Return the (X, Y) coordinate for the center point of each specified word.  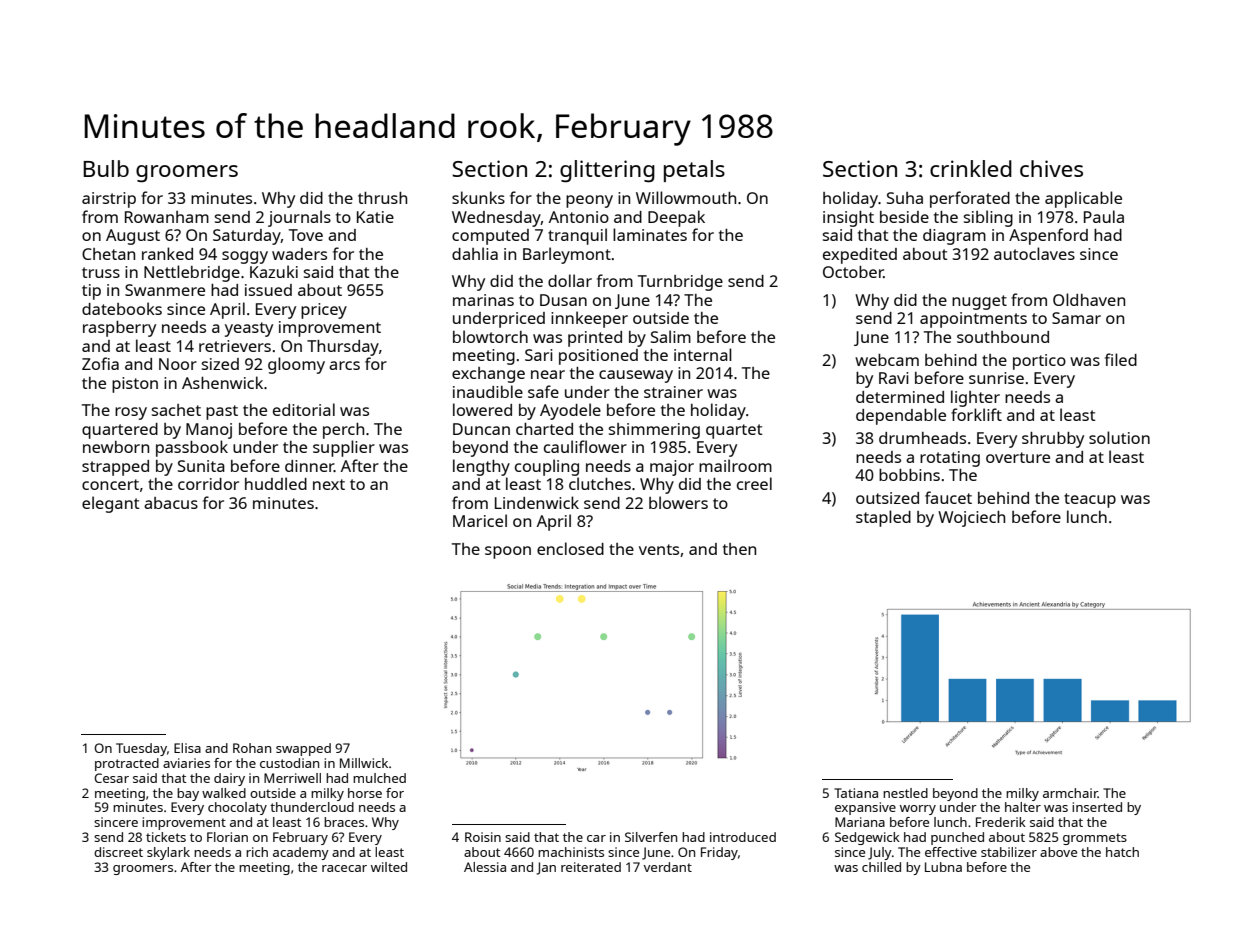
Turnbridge (680, 283)
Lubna (943, 867)
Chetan (108, 254)
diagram (954, 237)
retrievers (235, 346)
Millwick (364, 763)
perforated (970, 199)
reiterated (591, 867)
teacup (1090, 500)
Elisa (187, 748)
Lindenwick (537, 502)
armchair (1070, 793)
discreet (118, 852)
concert (110, 484)
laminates (650, 234)
